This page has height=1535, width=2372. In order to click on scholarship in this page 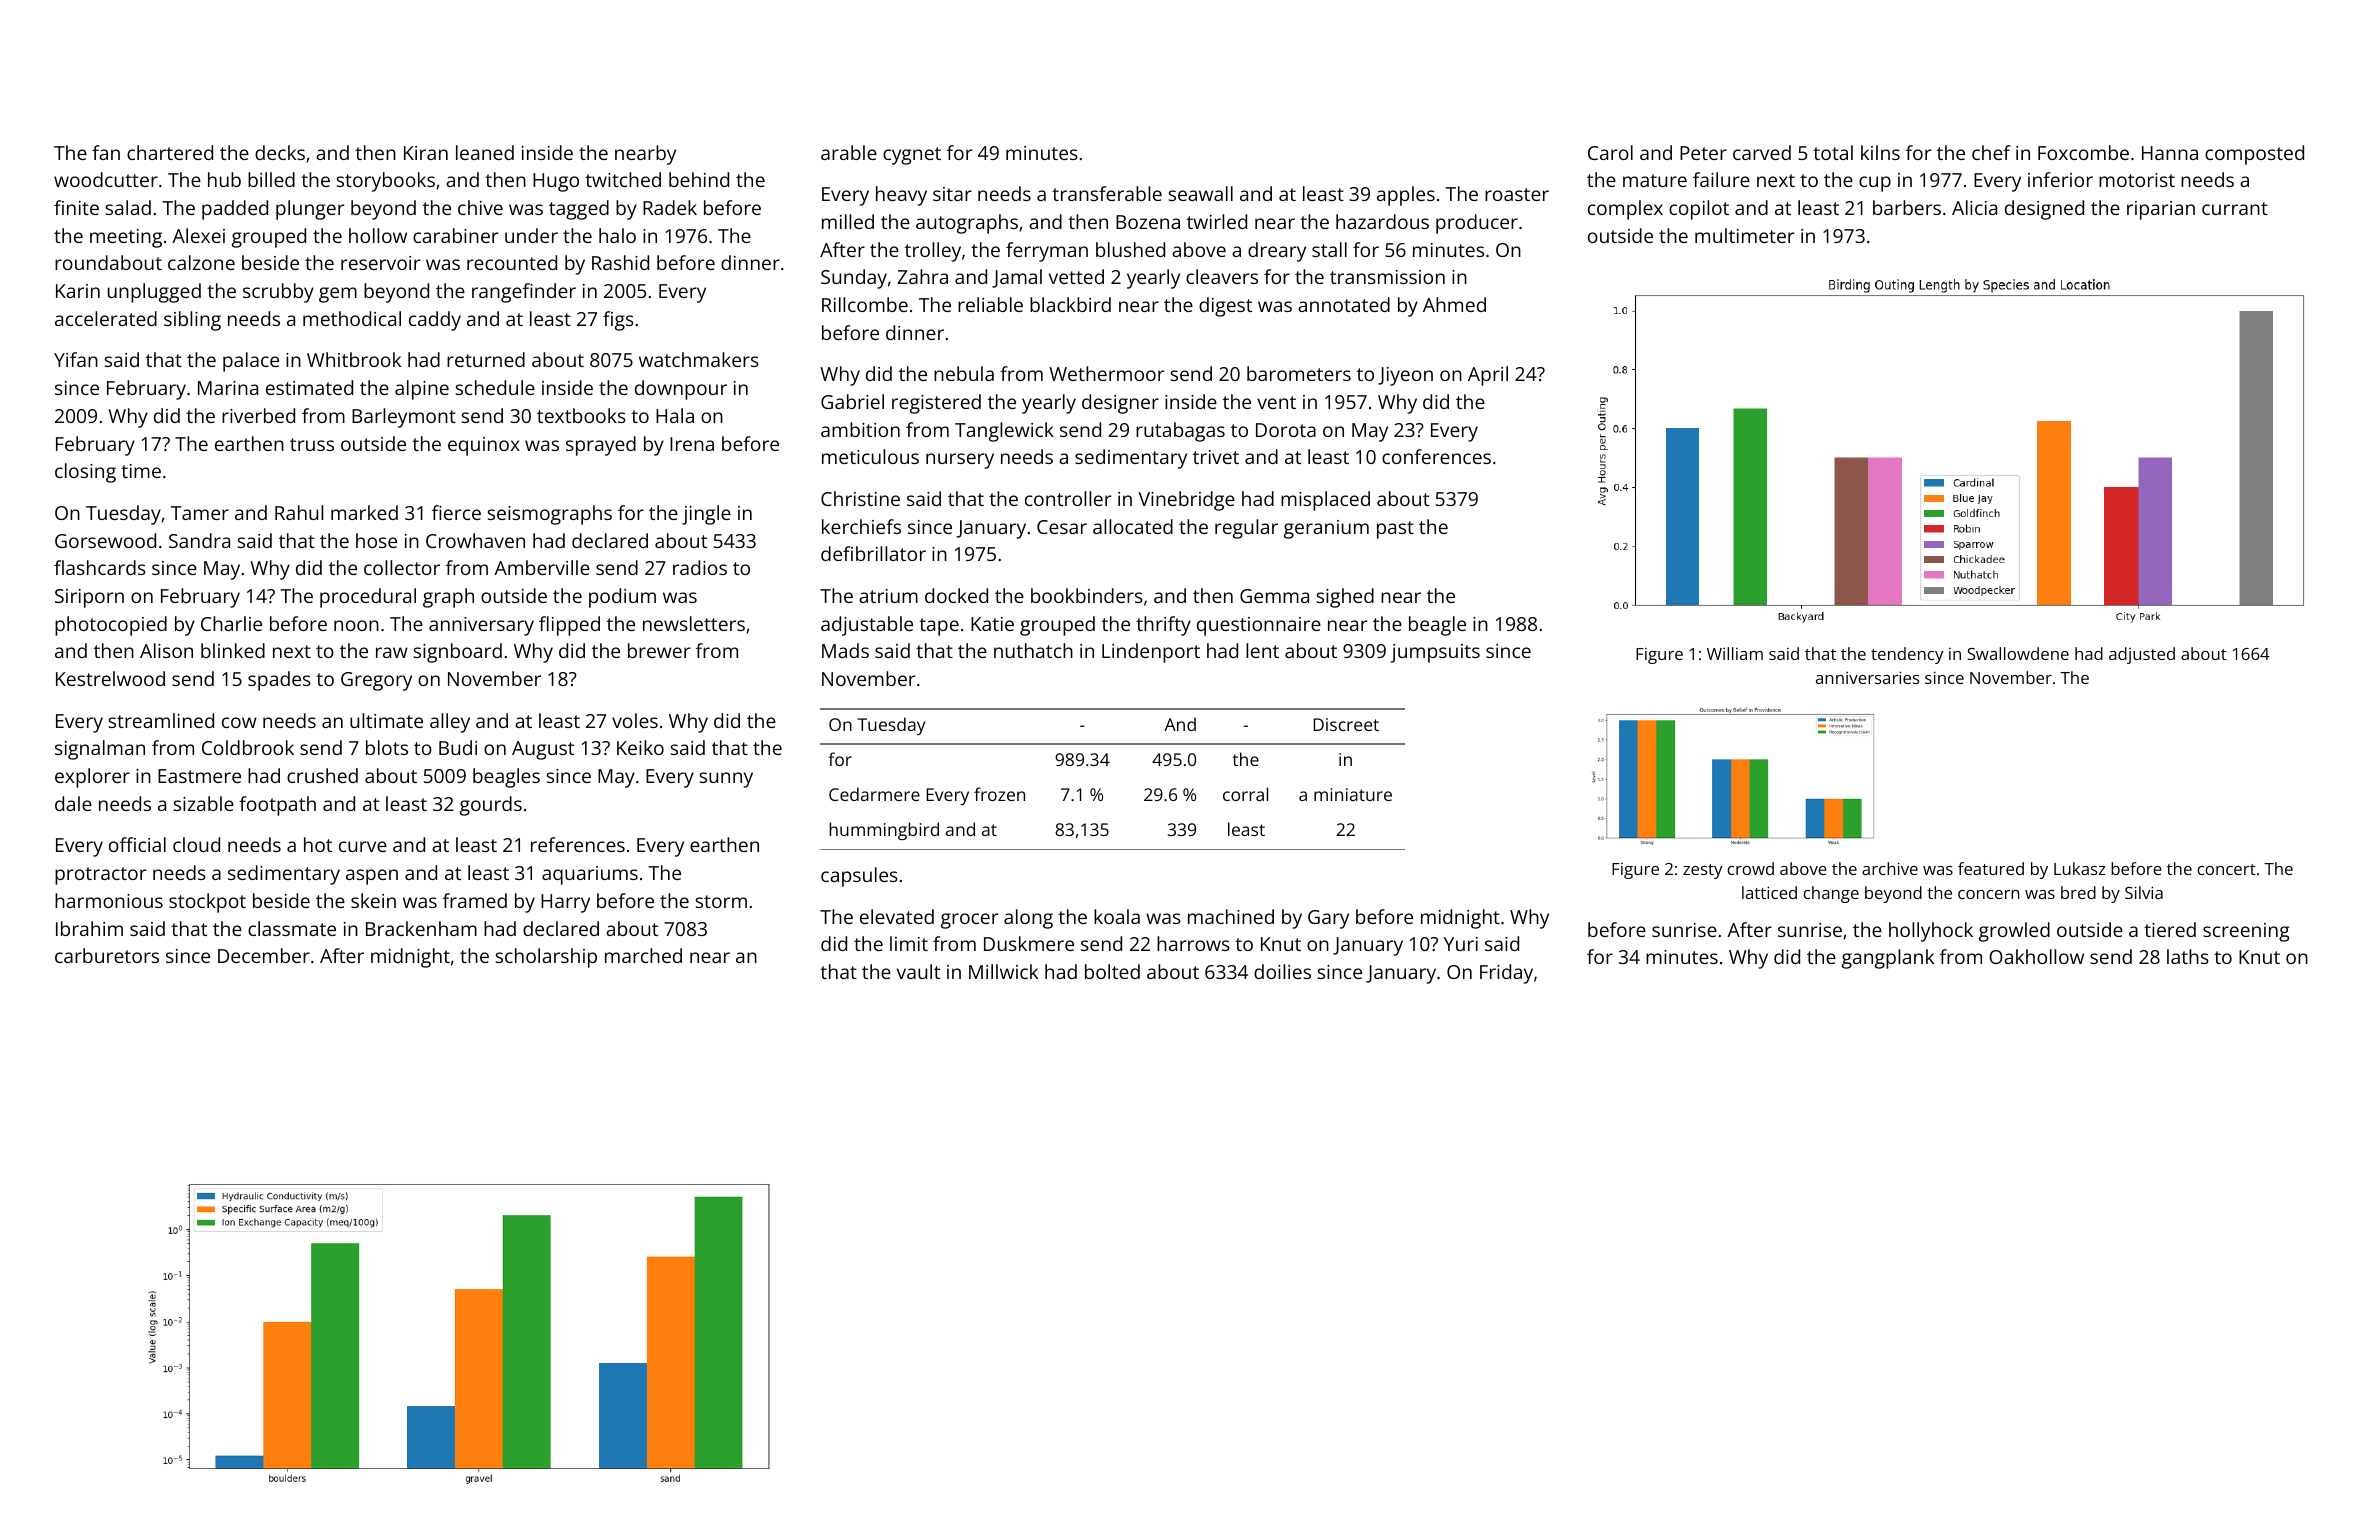, I will do `click(546, 958)`.
